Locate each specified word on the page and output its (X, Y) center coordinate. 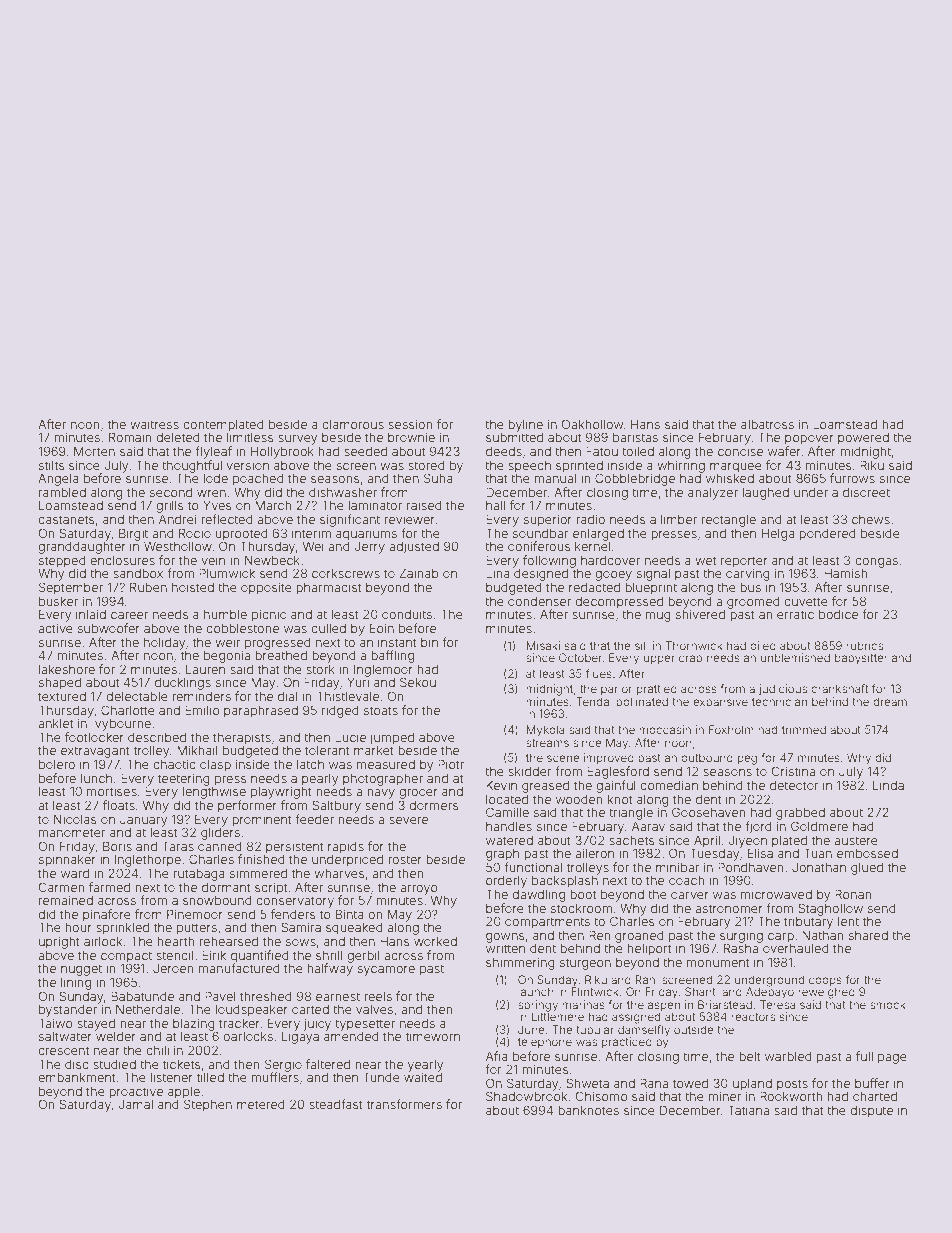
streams (547, 743)
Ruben (148, 587)
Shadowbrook (527, 1096)
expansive (720, 702)
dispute (871, 1111)
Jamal (135, 1104)
